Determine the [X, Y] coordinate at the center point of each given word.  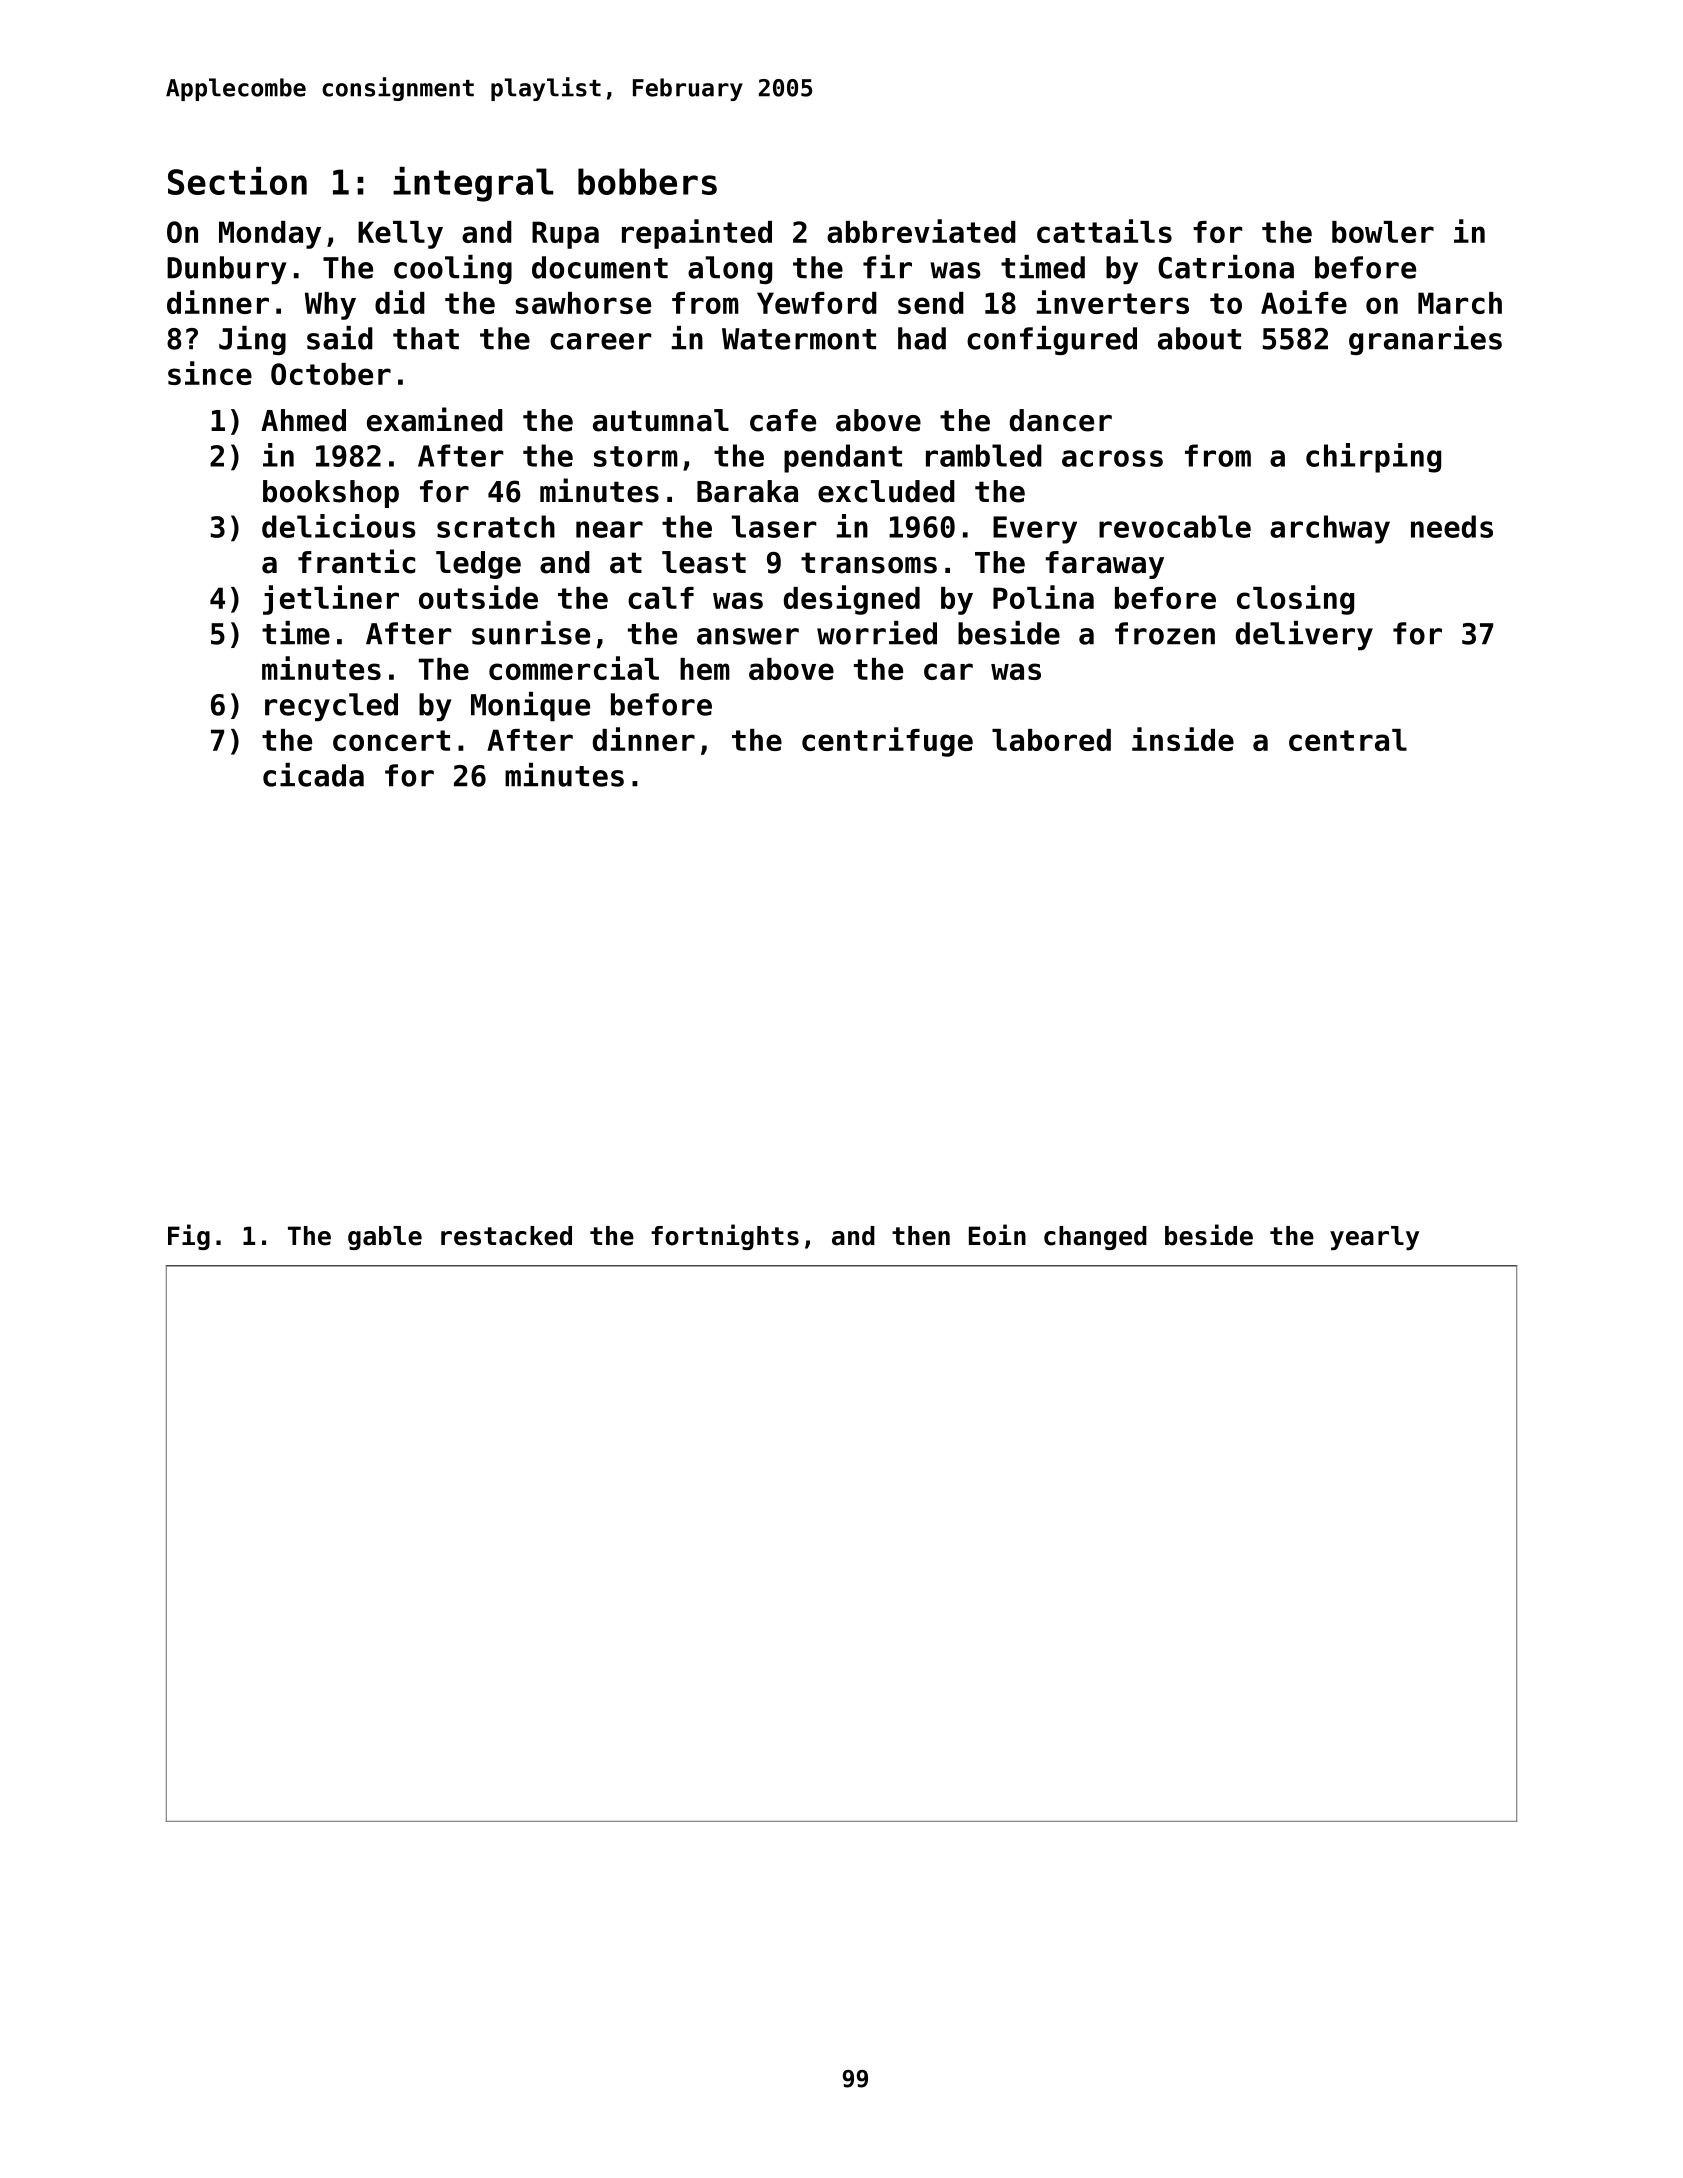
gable [385, 1238]
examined [435, 419]
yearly [1374, 1238]
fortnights [725, 1237]
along [730, 270]
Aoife [1304, 302]
